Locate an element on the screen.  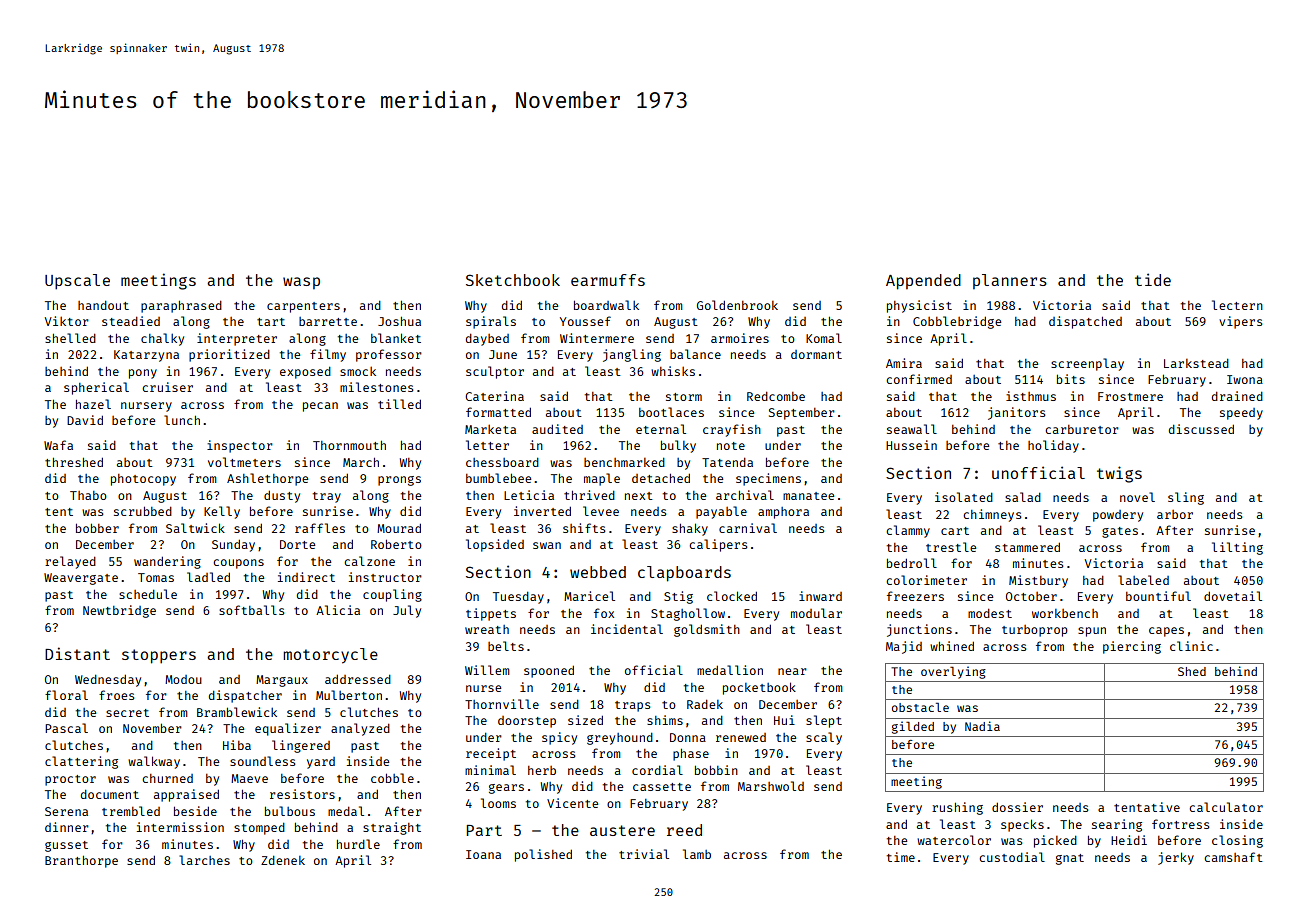
softballs is located at coordinates (251, 610).
